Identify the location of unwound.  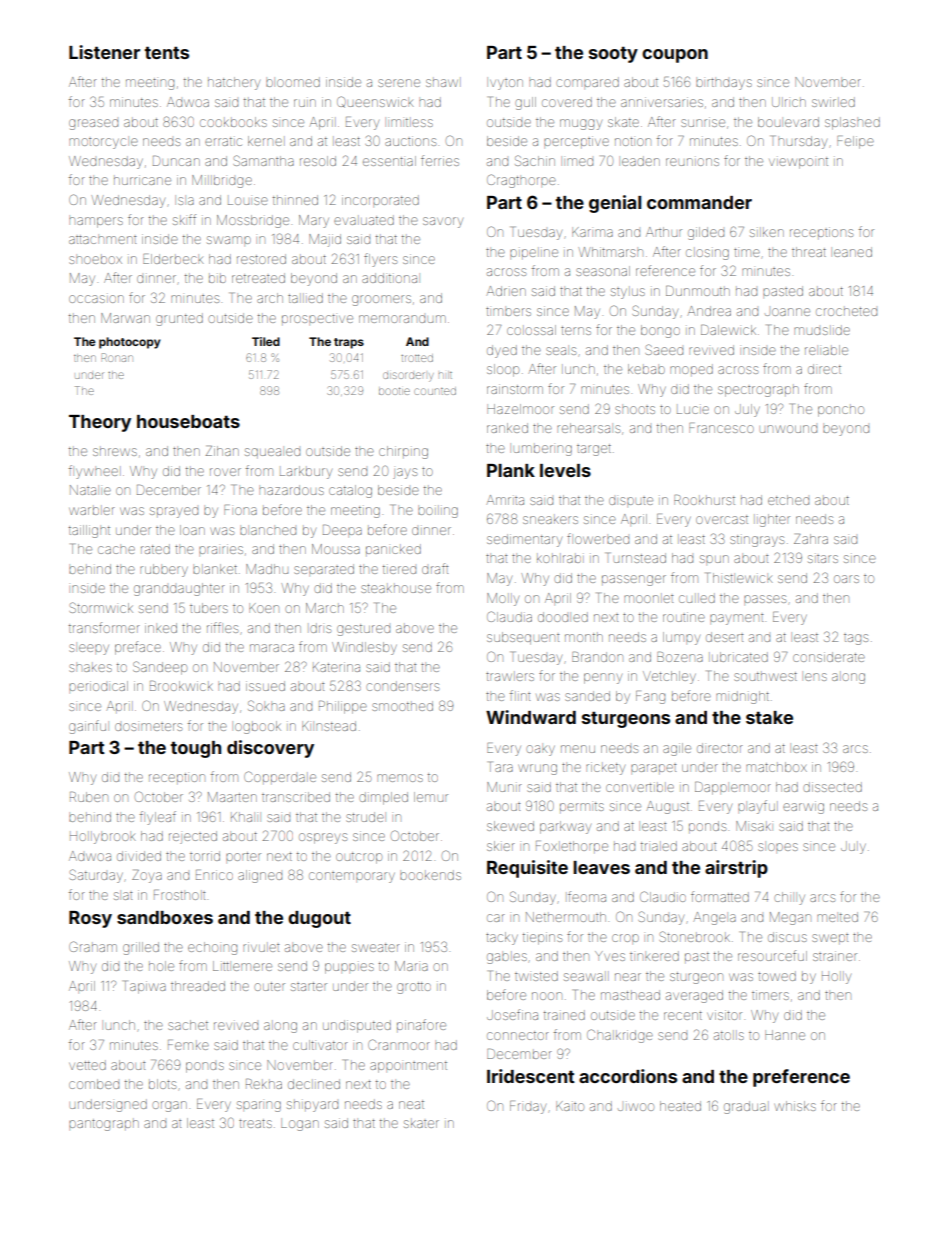
(788, 429).
